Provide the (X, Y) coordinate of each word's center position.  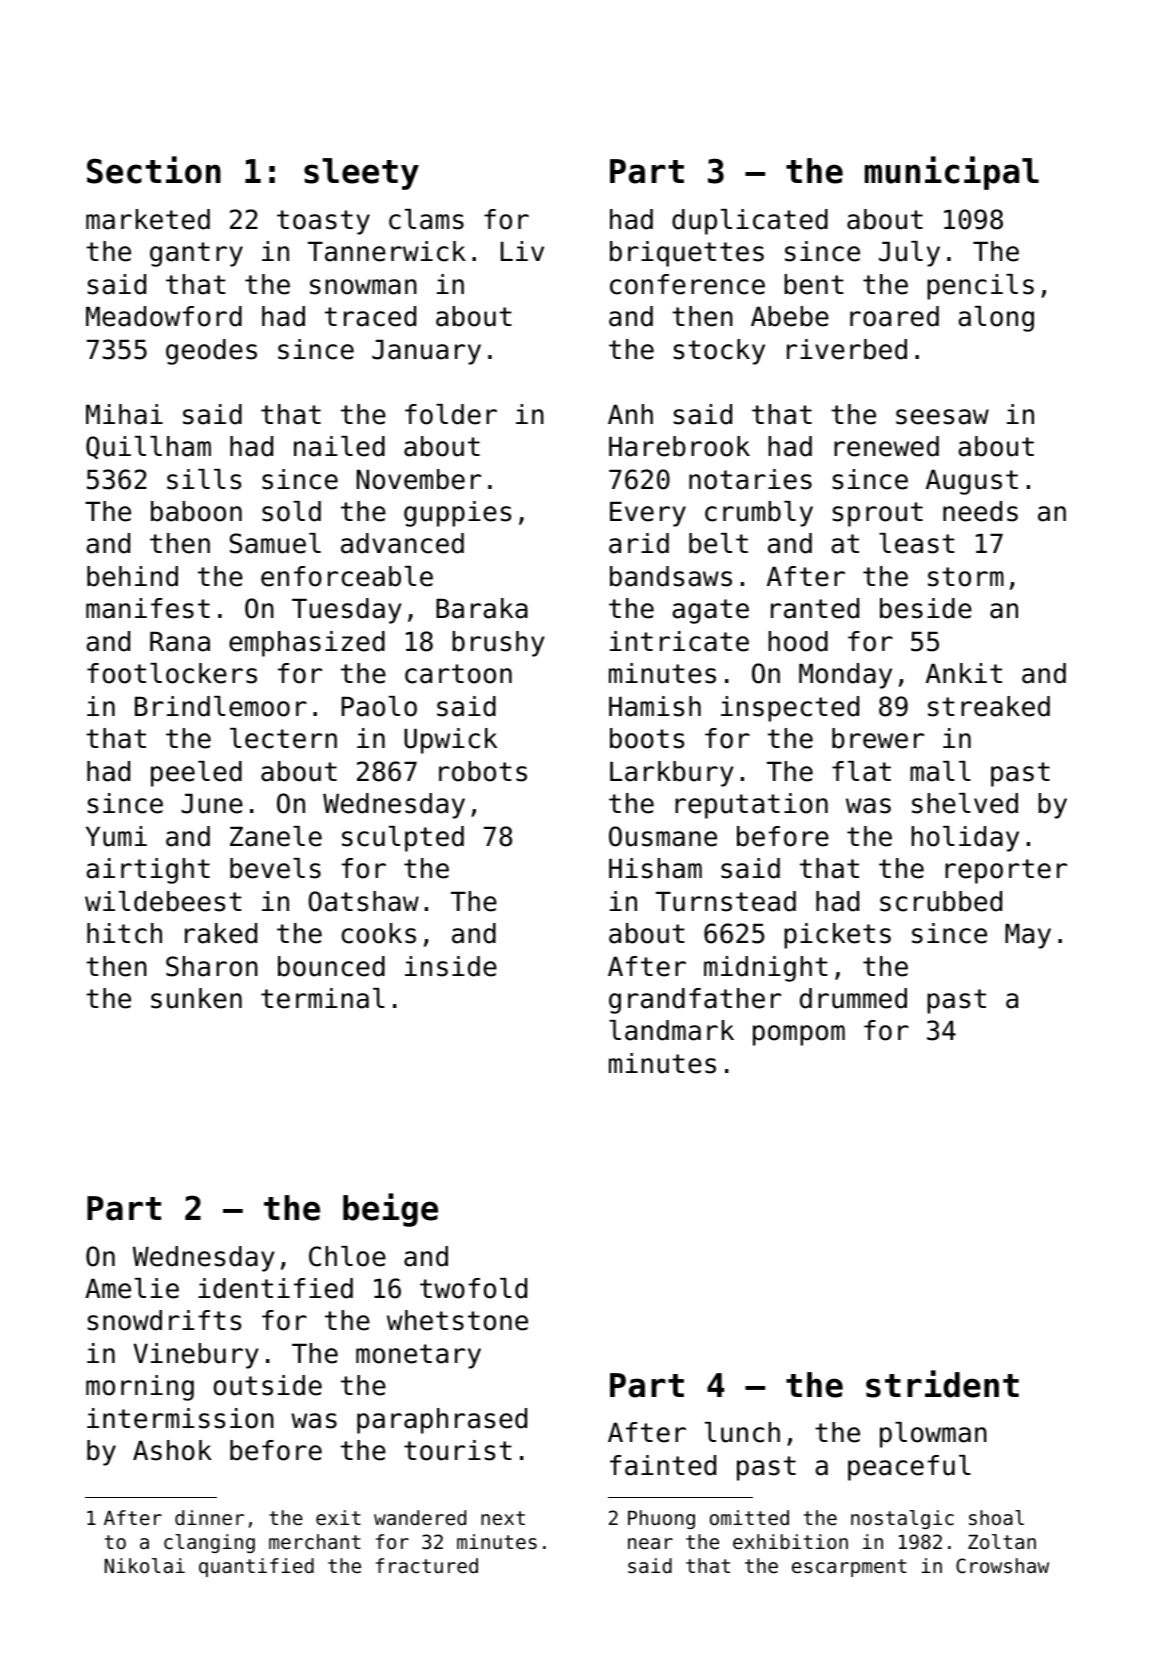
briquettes (687, 254)
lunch (742, 1432)
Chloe (347, 1256)
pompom (799, 1035)
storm (966, 577)
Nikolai (145, 1566)
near (650, 1544)
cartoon (458, 674)
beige (390, 1210)
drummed (853, 998)
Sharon (212, 966)
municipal (952, 173)
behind (132, 576)
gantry (196, 254)
